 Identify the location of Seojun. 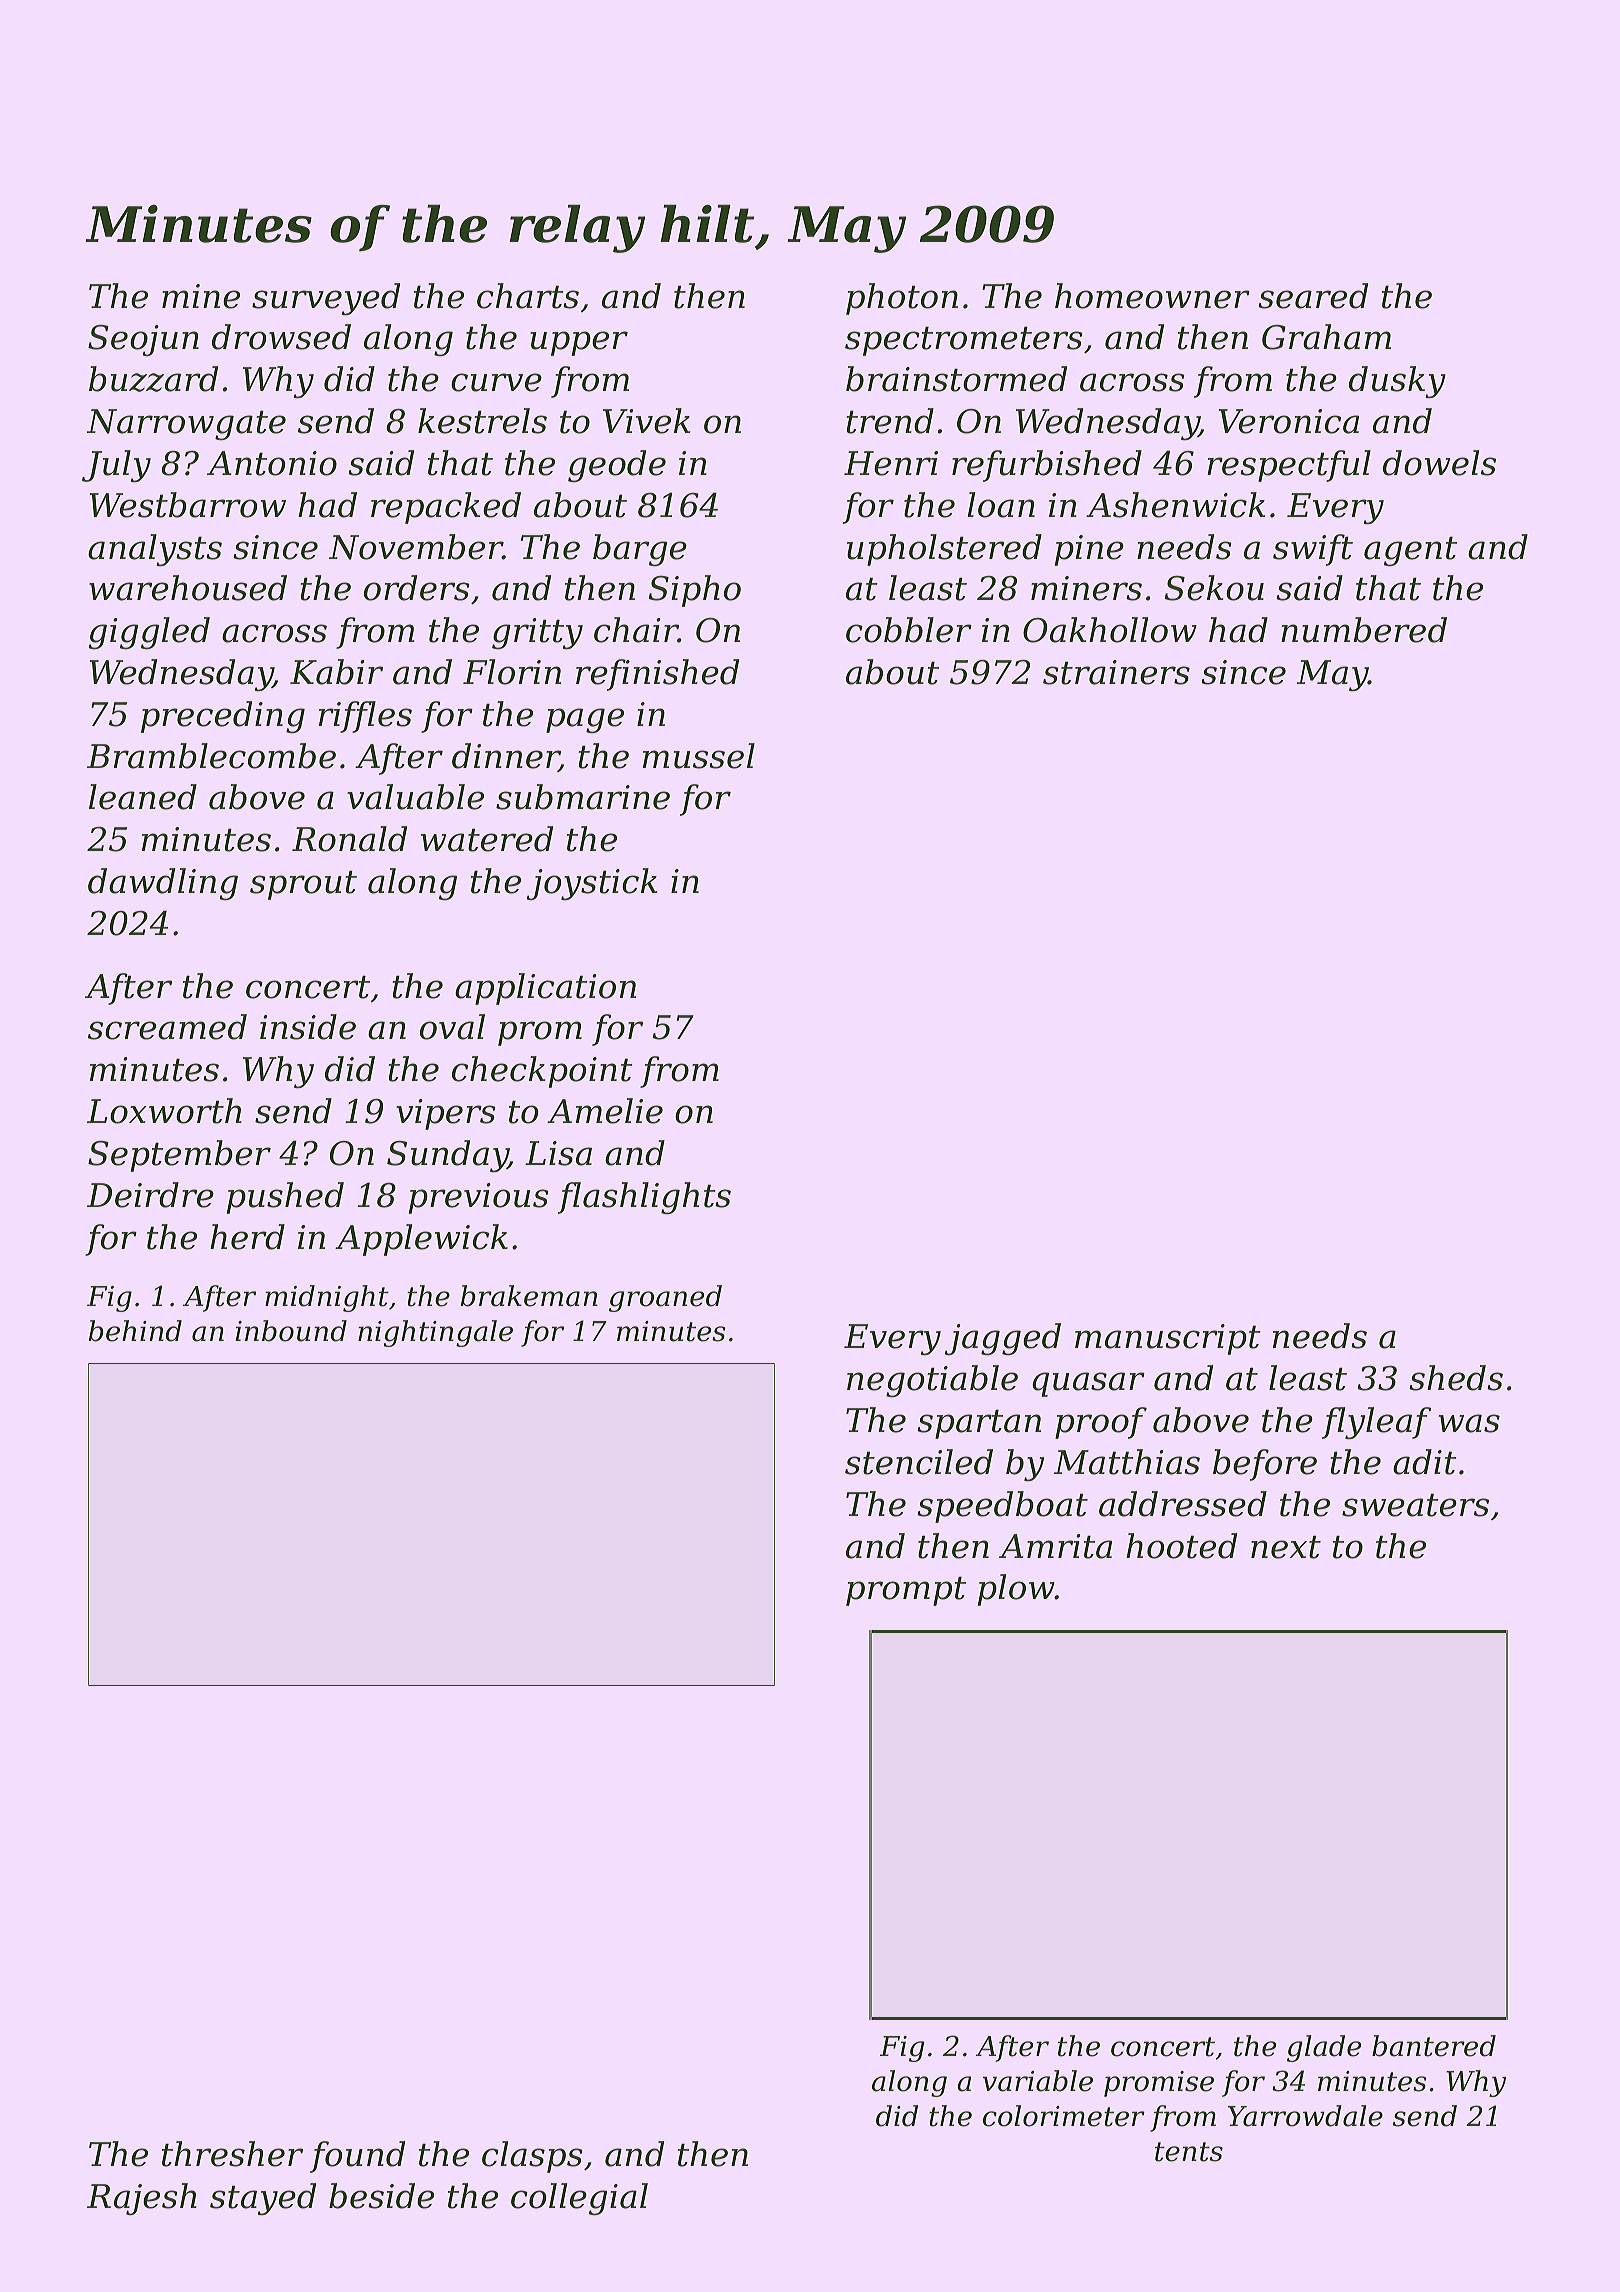
(143, 340).
